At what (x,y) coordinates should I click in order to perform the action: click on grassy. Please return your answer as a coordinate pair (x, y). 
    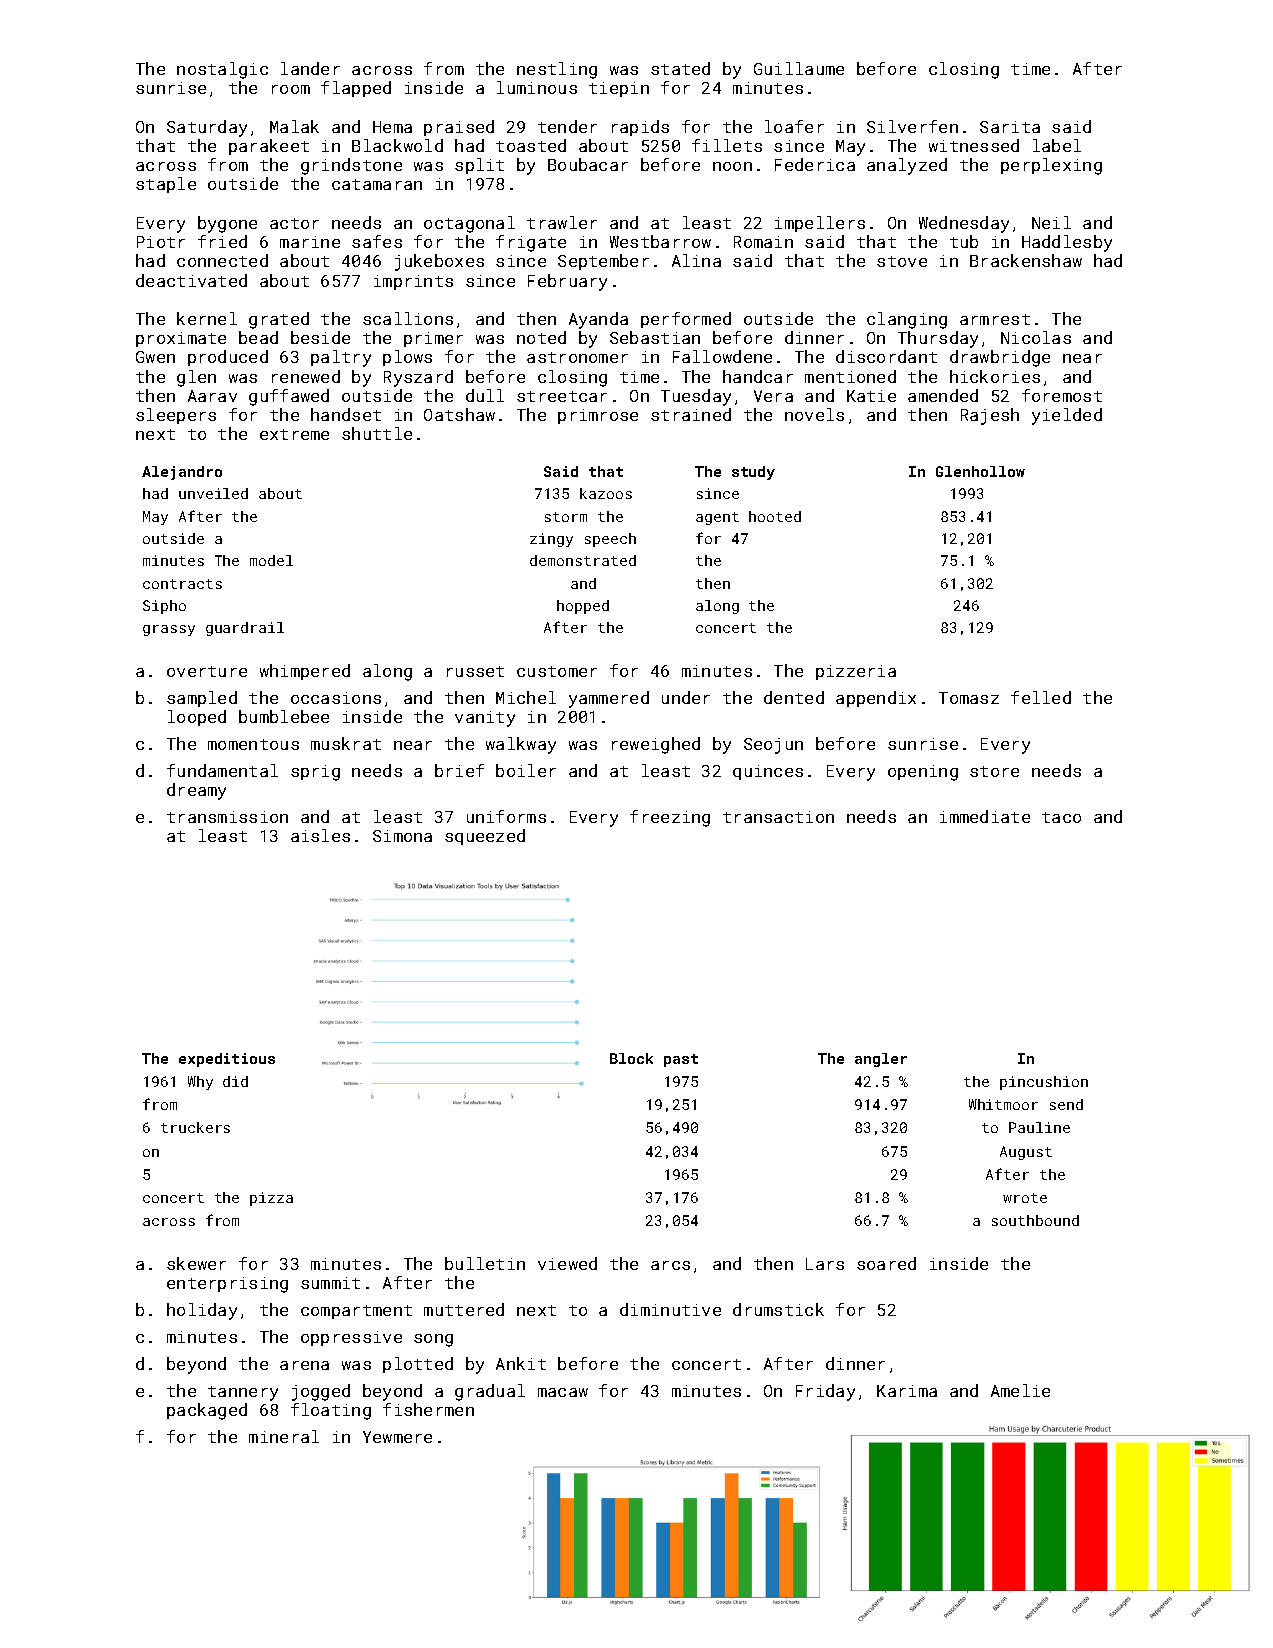
    Looking at the image, I should click on (169, 630).
